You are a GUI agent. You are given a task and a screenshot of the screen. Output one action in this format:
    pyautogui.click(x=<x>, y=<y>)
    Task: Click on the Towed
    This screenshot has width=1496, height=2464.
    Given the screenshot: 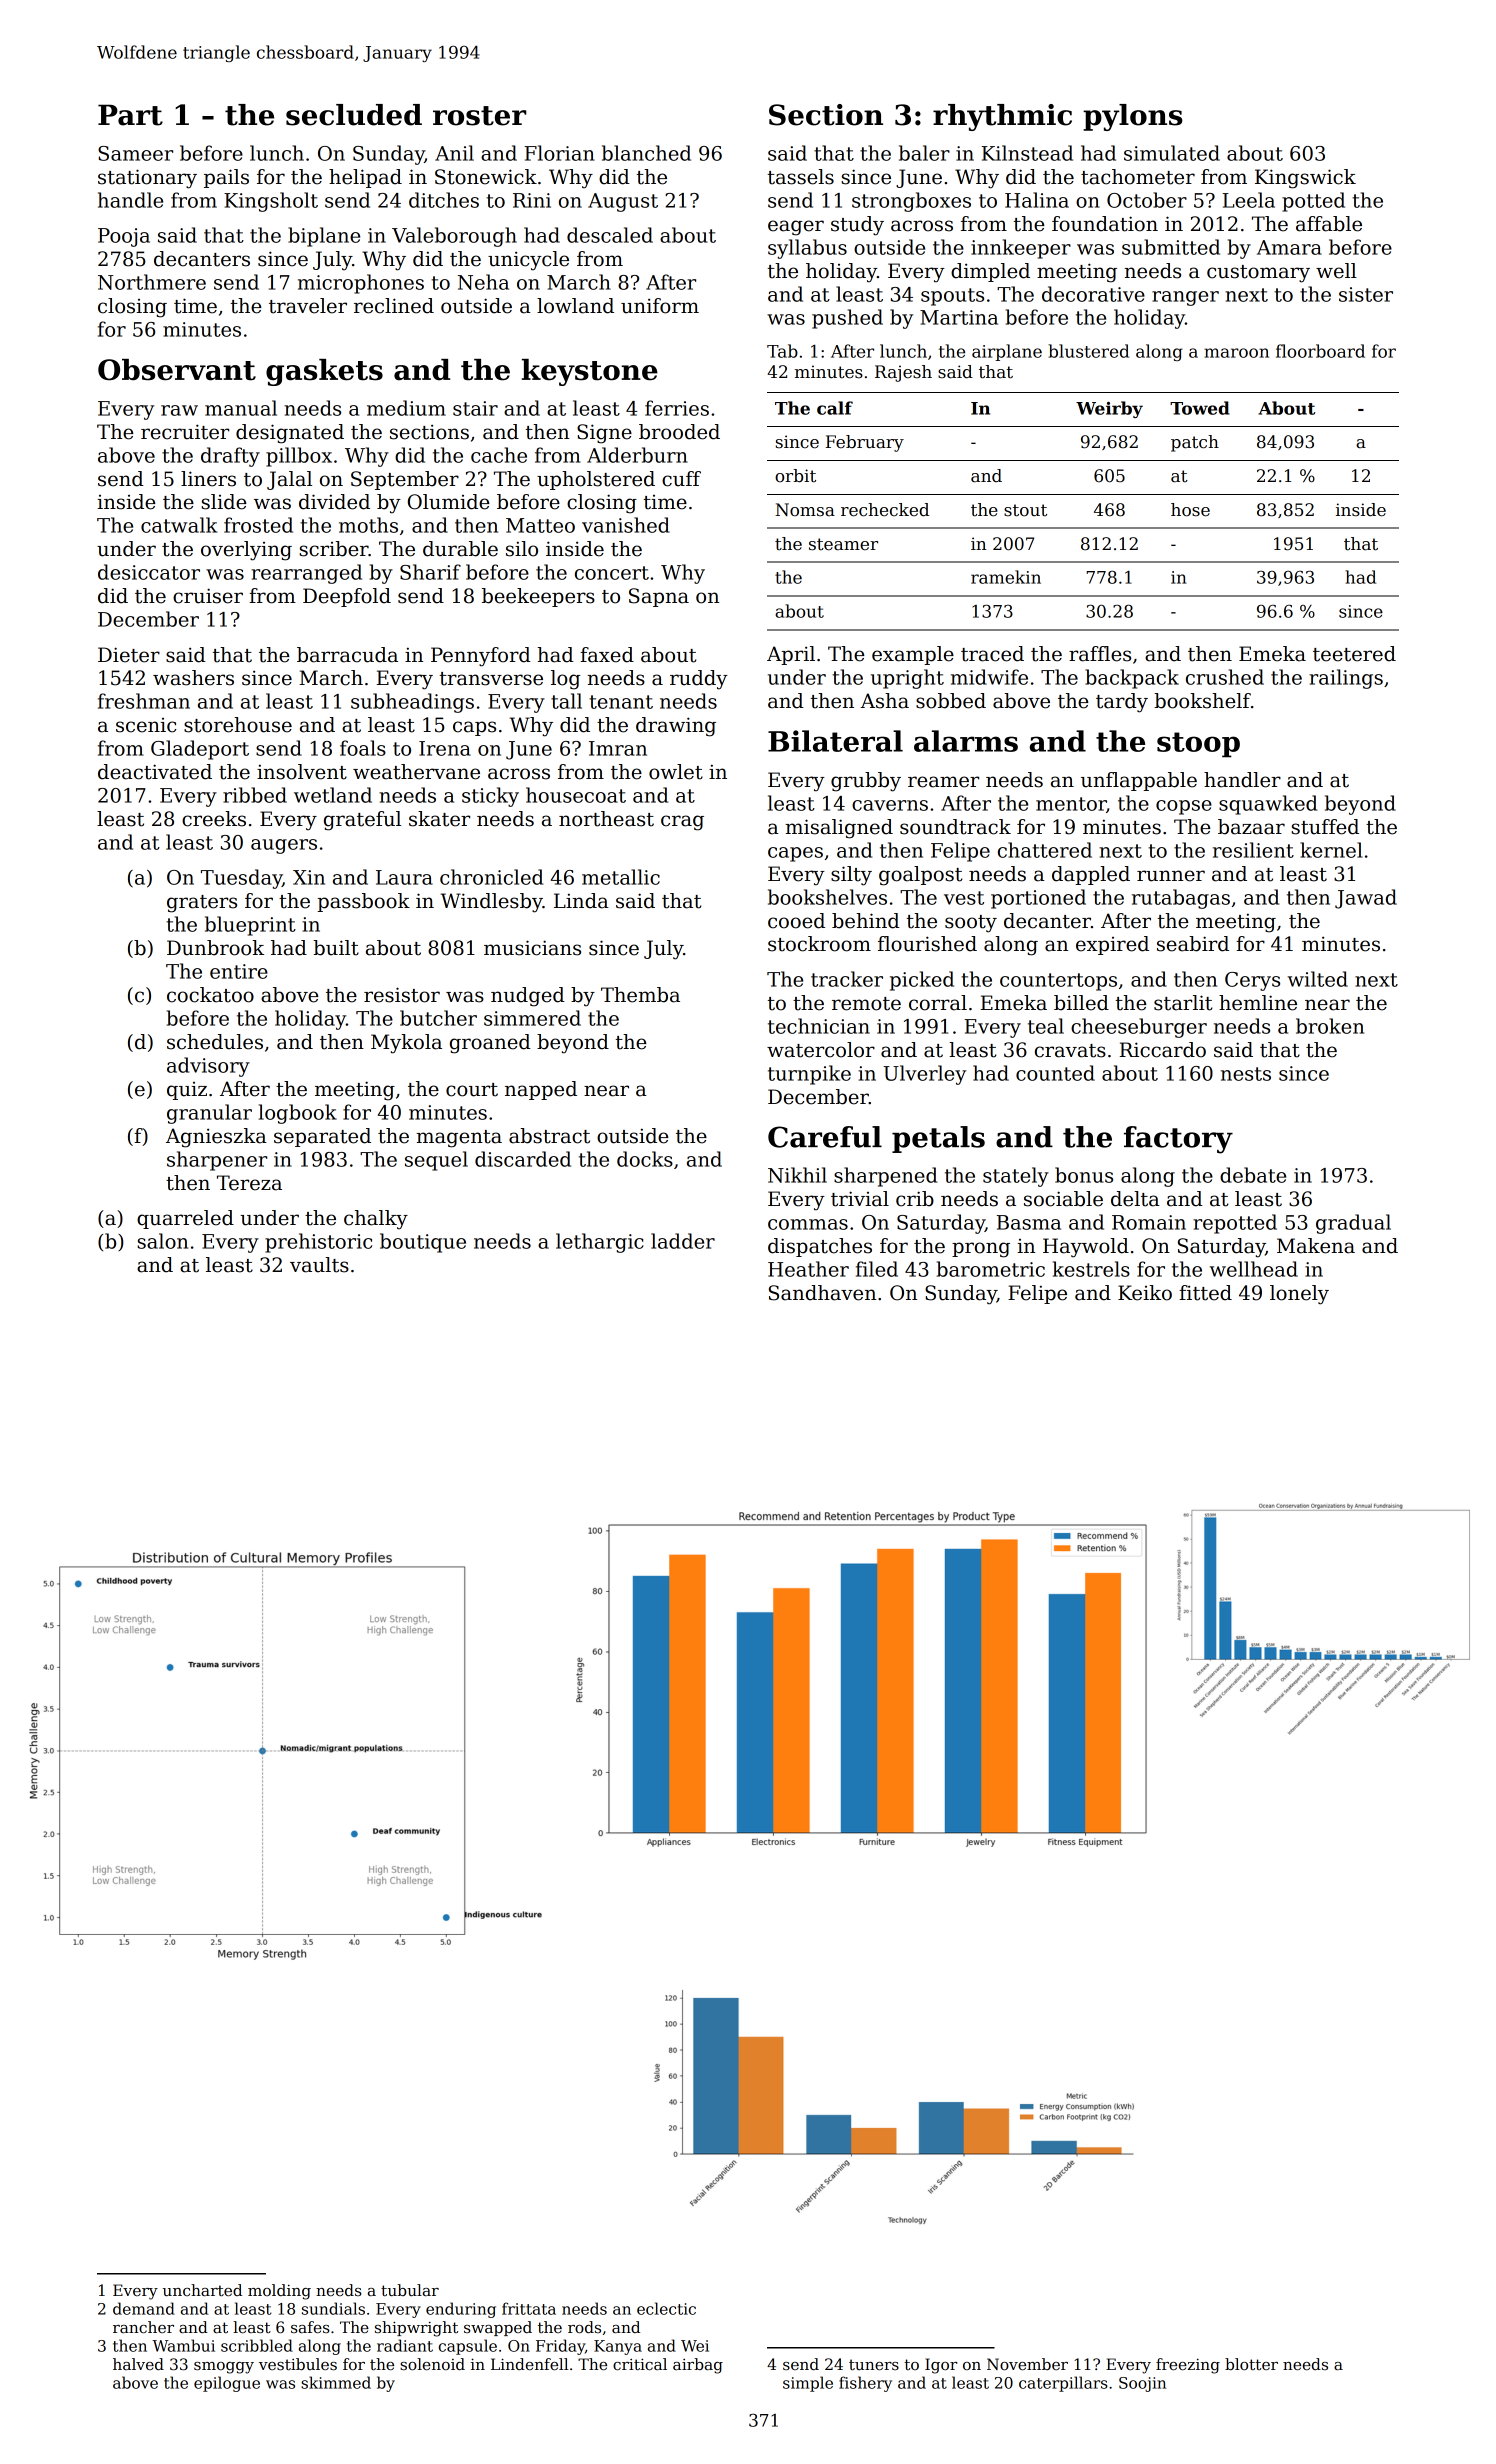 What is the action you would take?
    pyautogui.click(x=1200, y=408)
